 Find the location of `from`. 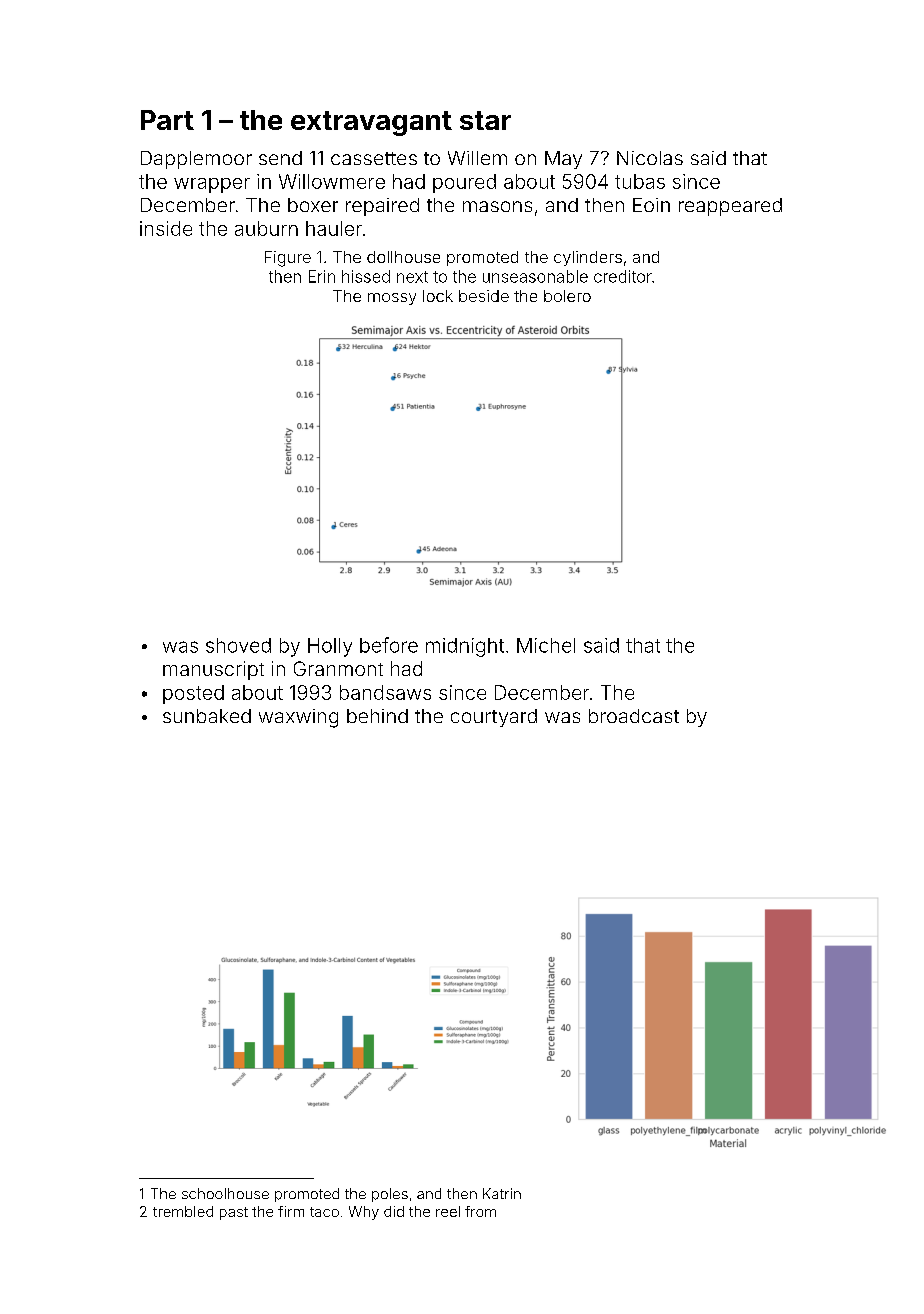

from is located at coordinates (480, 1211).
